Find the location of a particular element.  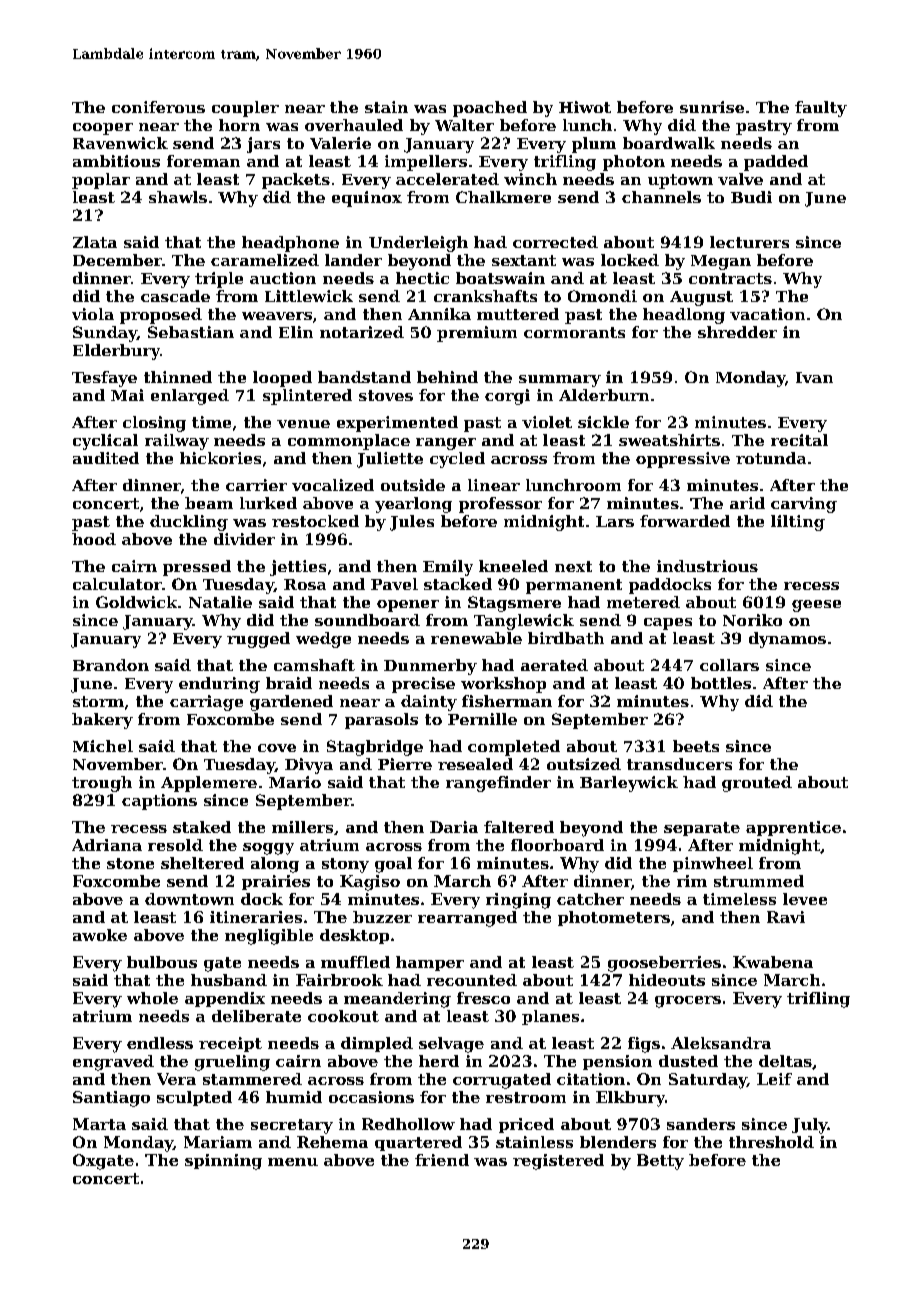

bottles is located at coordinates (721, 683).
